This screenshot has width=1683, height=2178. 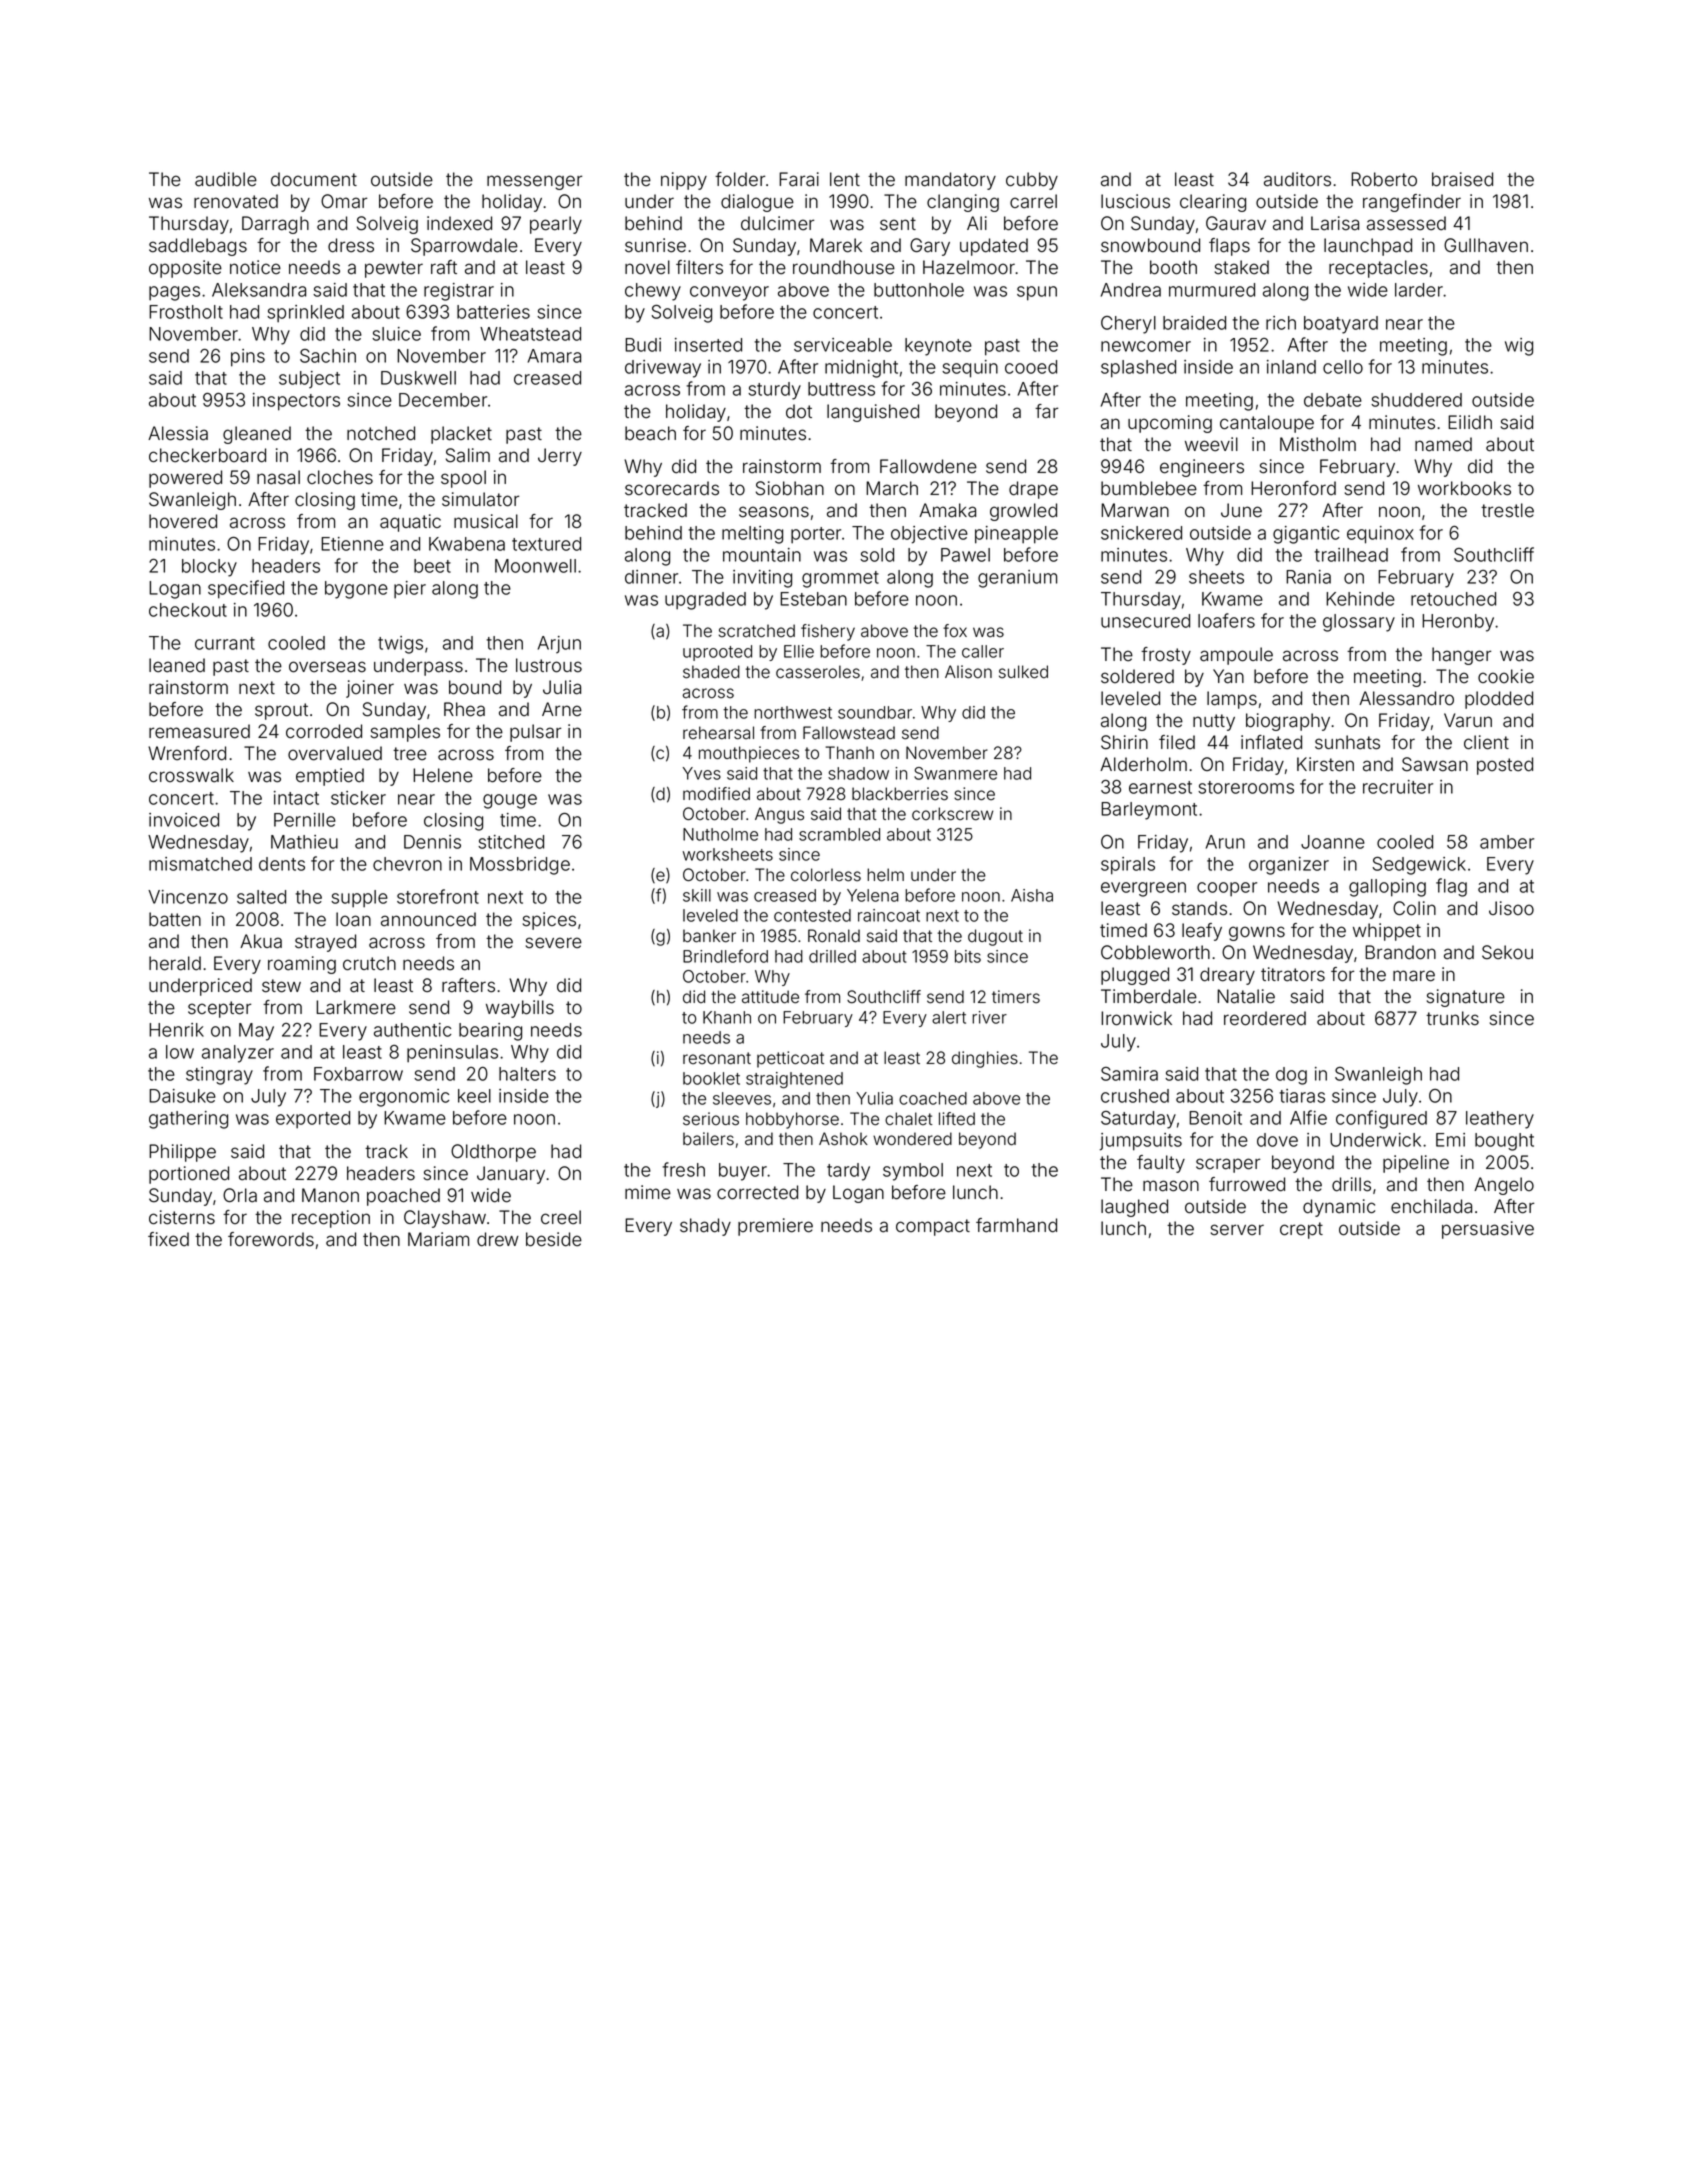 I want to click on herald, so click(x=175, y=963).
